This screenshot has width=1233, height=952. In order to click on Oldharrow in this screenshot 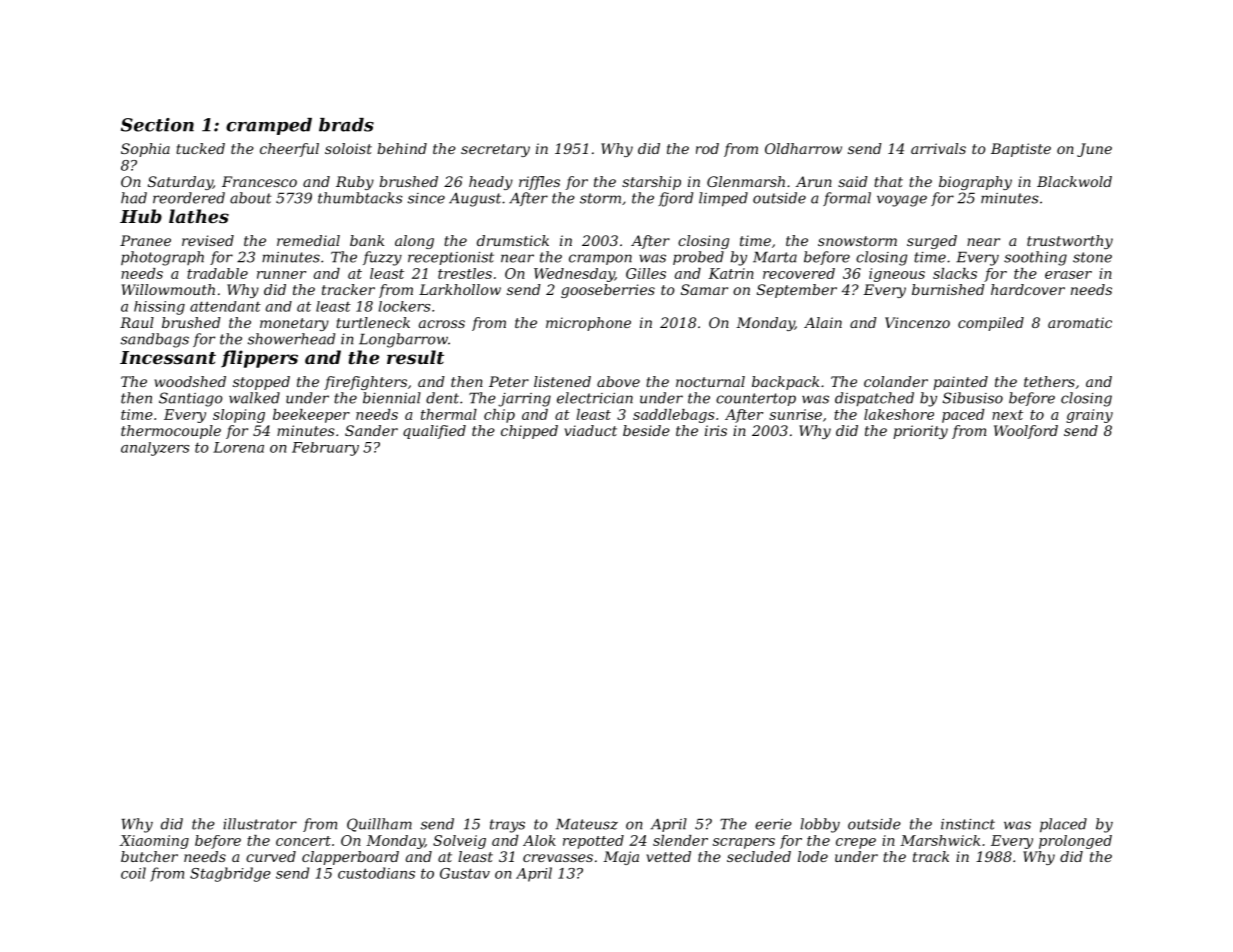, I will do `click(803, 148)`.
